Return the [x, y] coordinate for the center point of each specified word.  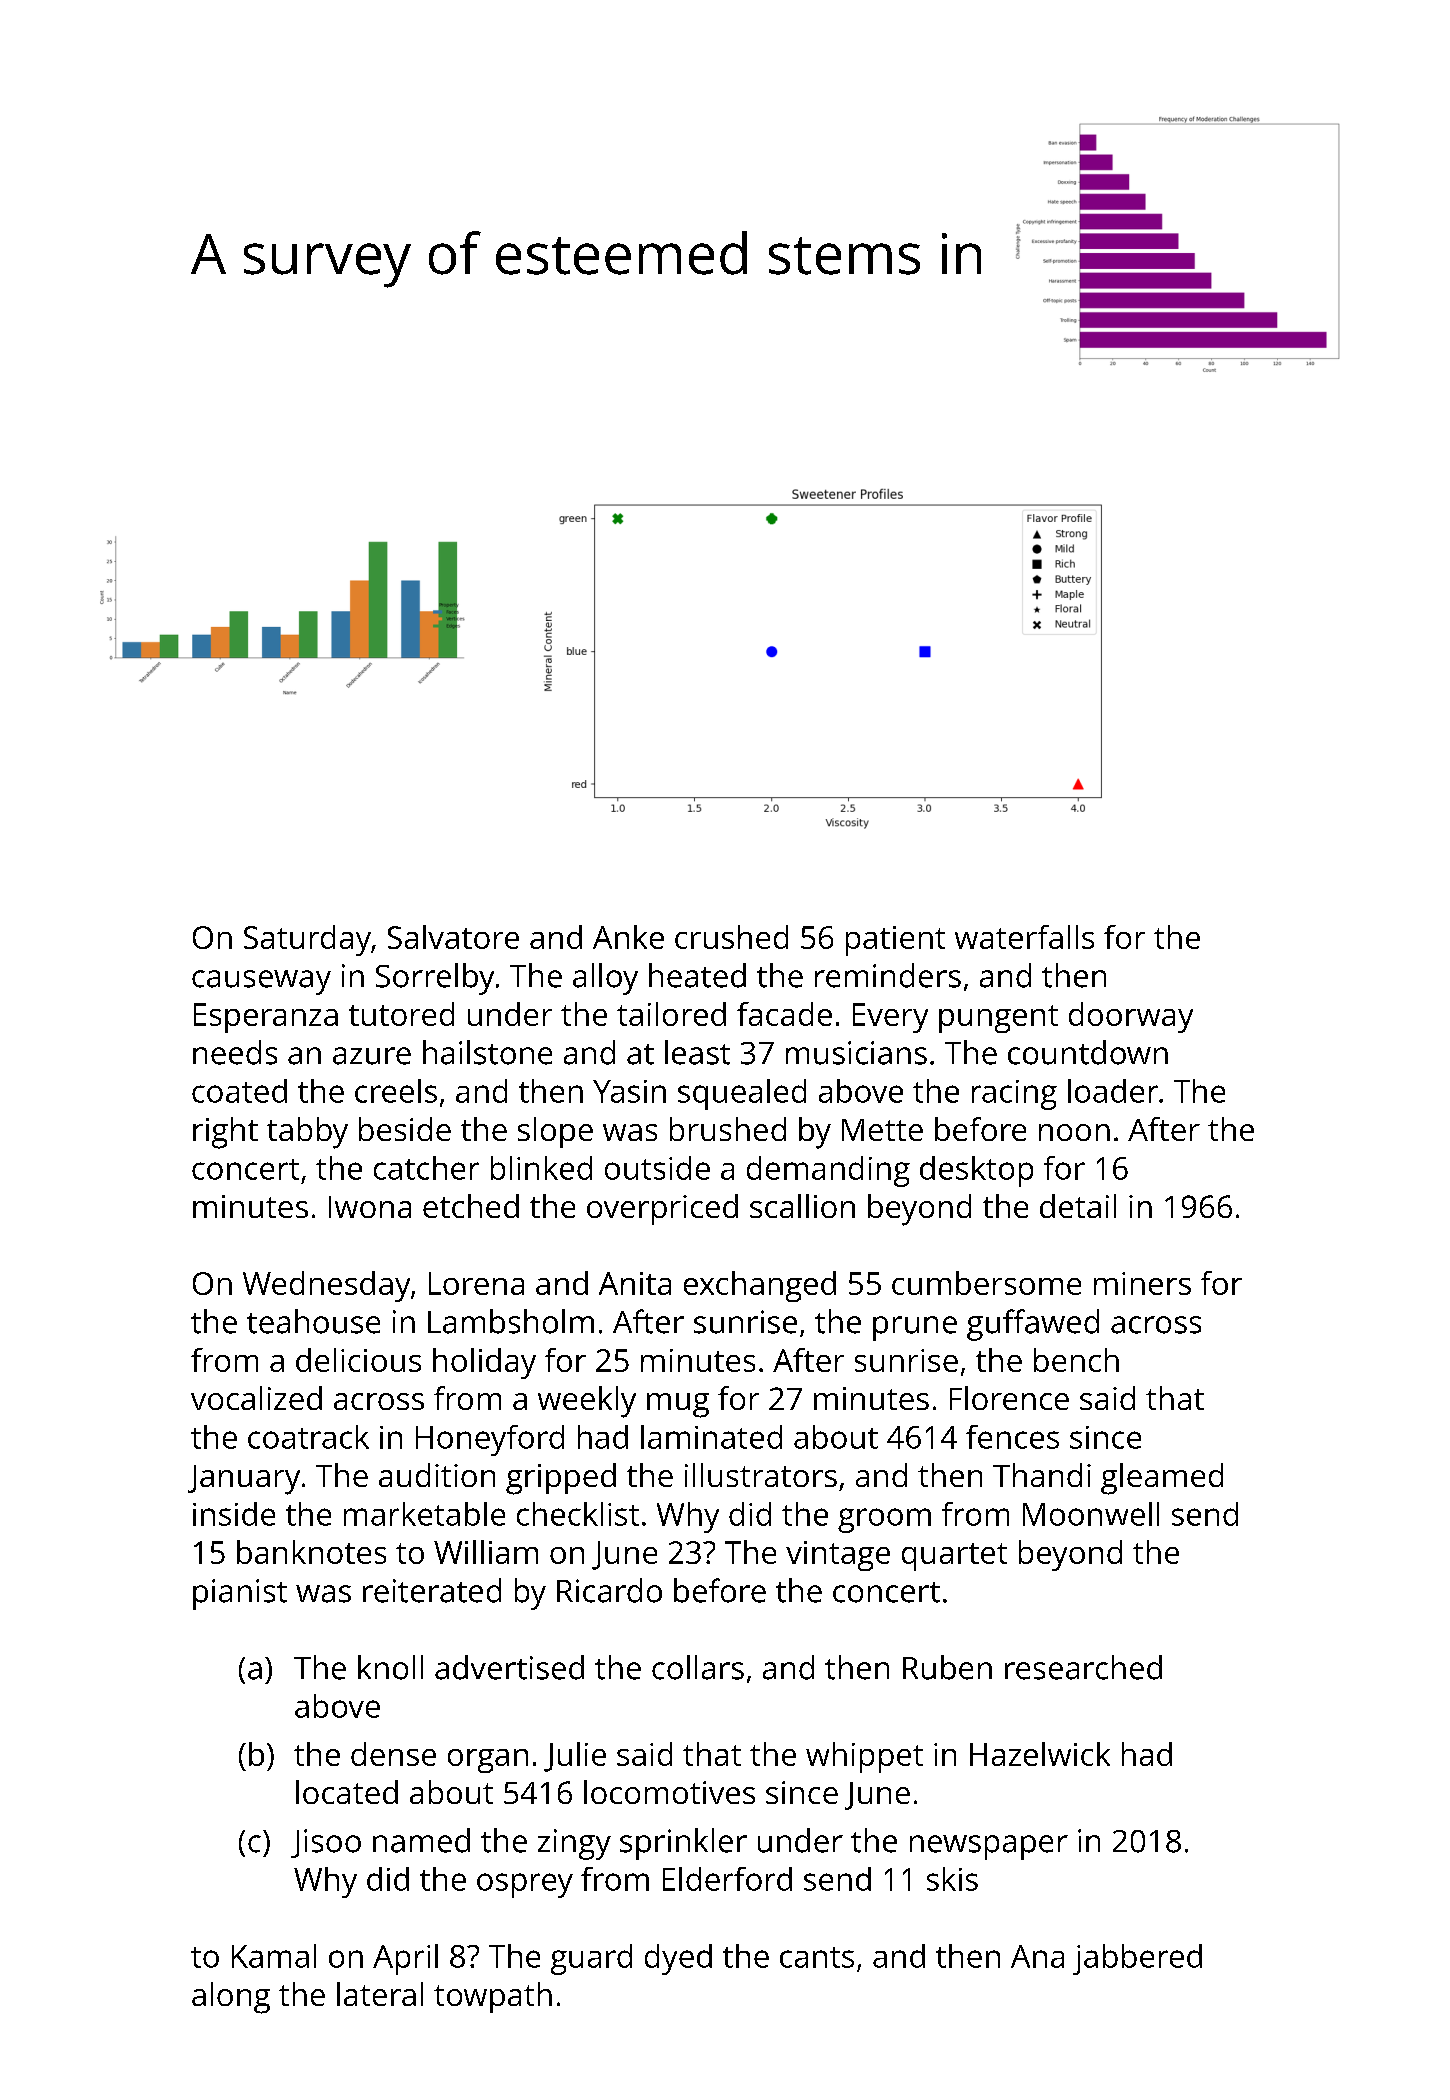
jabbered [1137, 1959]
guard [591, 1959]
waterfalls [1024, 937]
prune [915, 1328]
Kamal [274, 1956]
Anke [628, 937]
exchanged [760, 1286]
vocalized [256, 1398]
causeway [261, 982]
